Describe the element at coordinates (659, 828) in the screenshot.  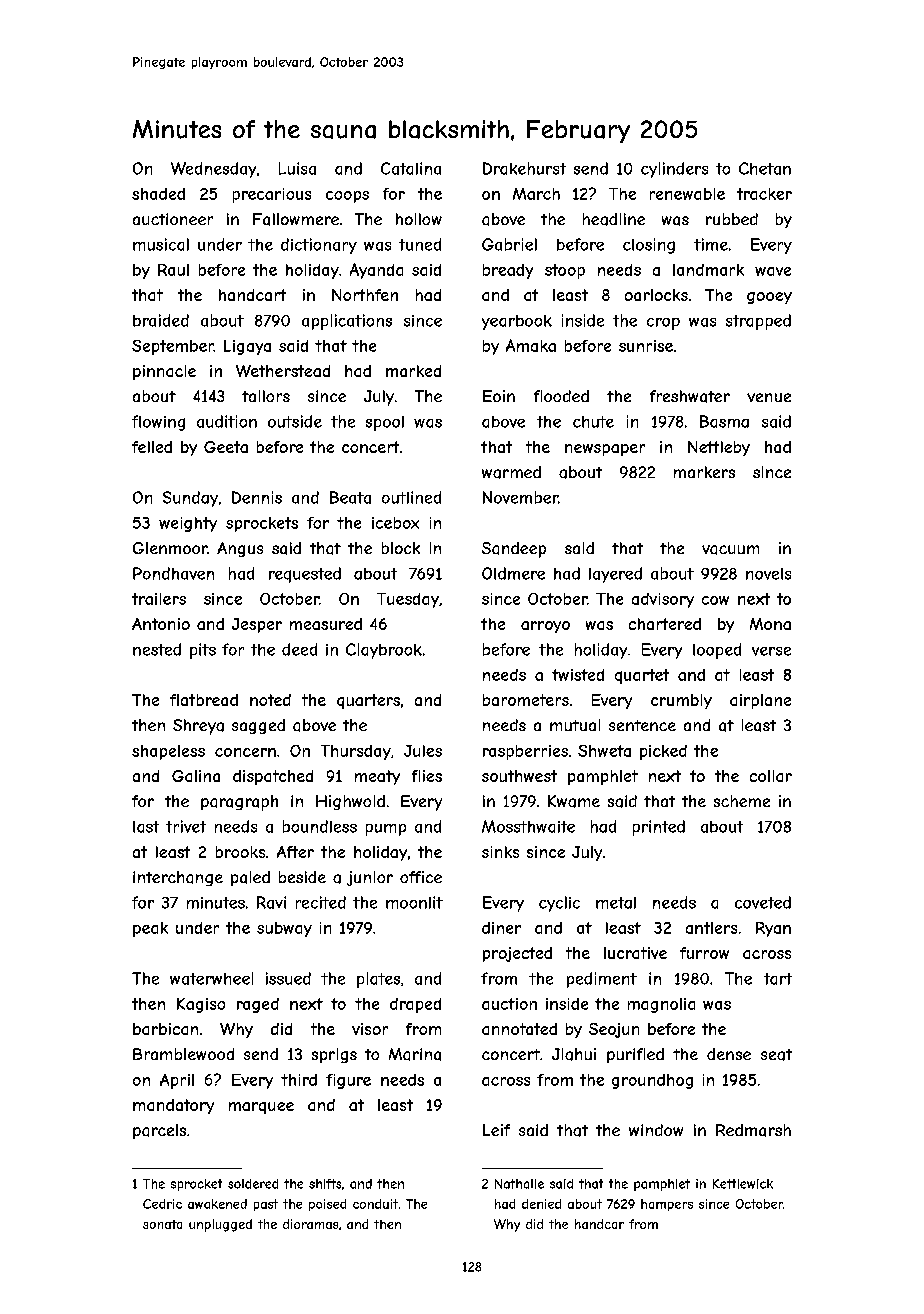
I see `printed` at that location.
